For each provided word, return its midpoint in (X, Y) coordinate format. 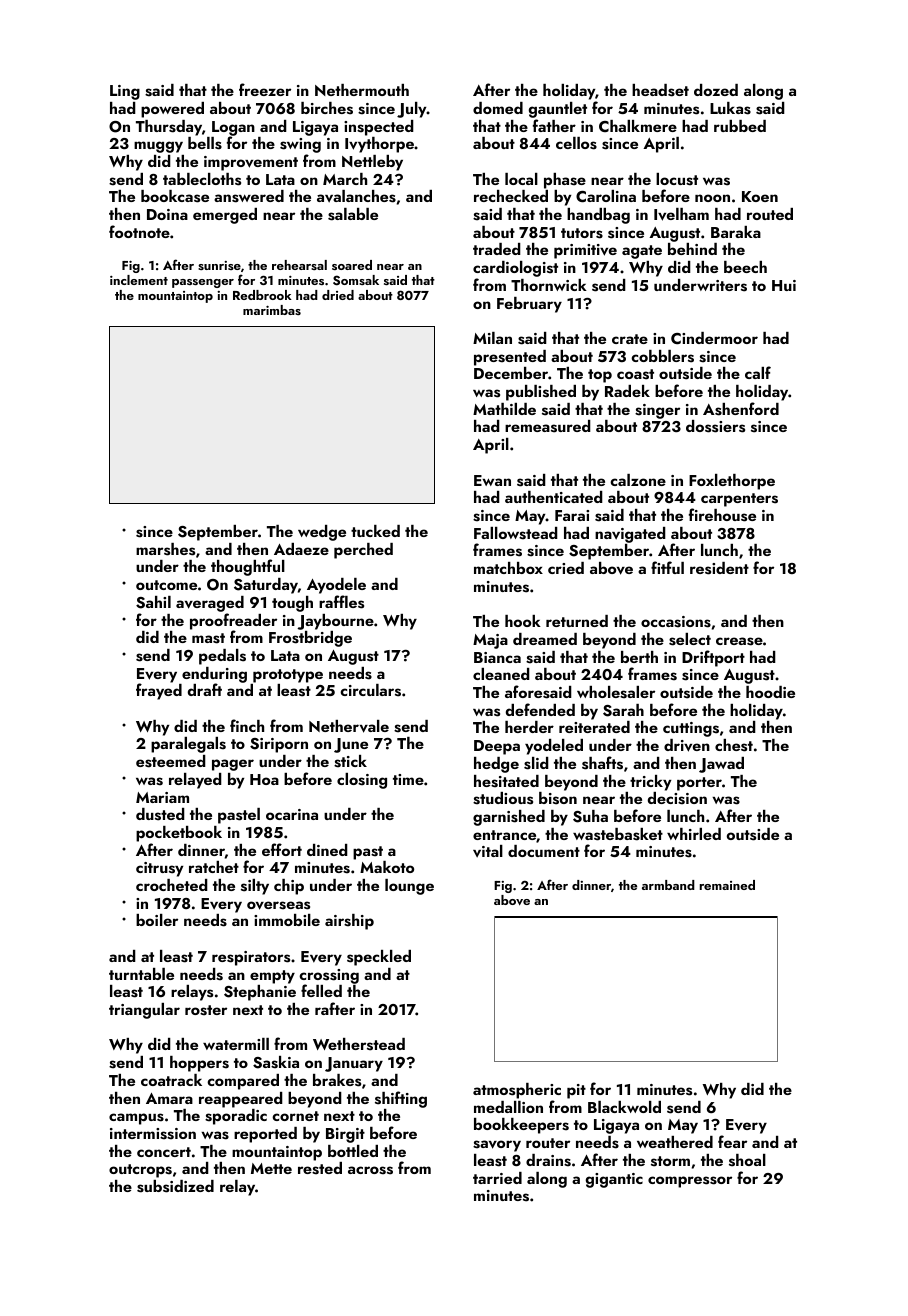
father (554, 125)
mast (208, 638)
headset (660, 90)
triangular (144, 1011)
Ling (125, 92)
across (370, 1170)
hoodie (770, 692)
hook (523, 621)
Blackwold (624, 1107)
